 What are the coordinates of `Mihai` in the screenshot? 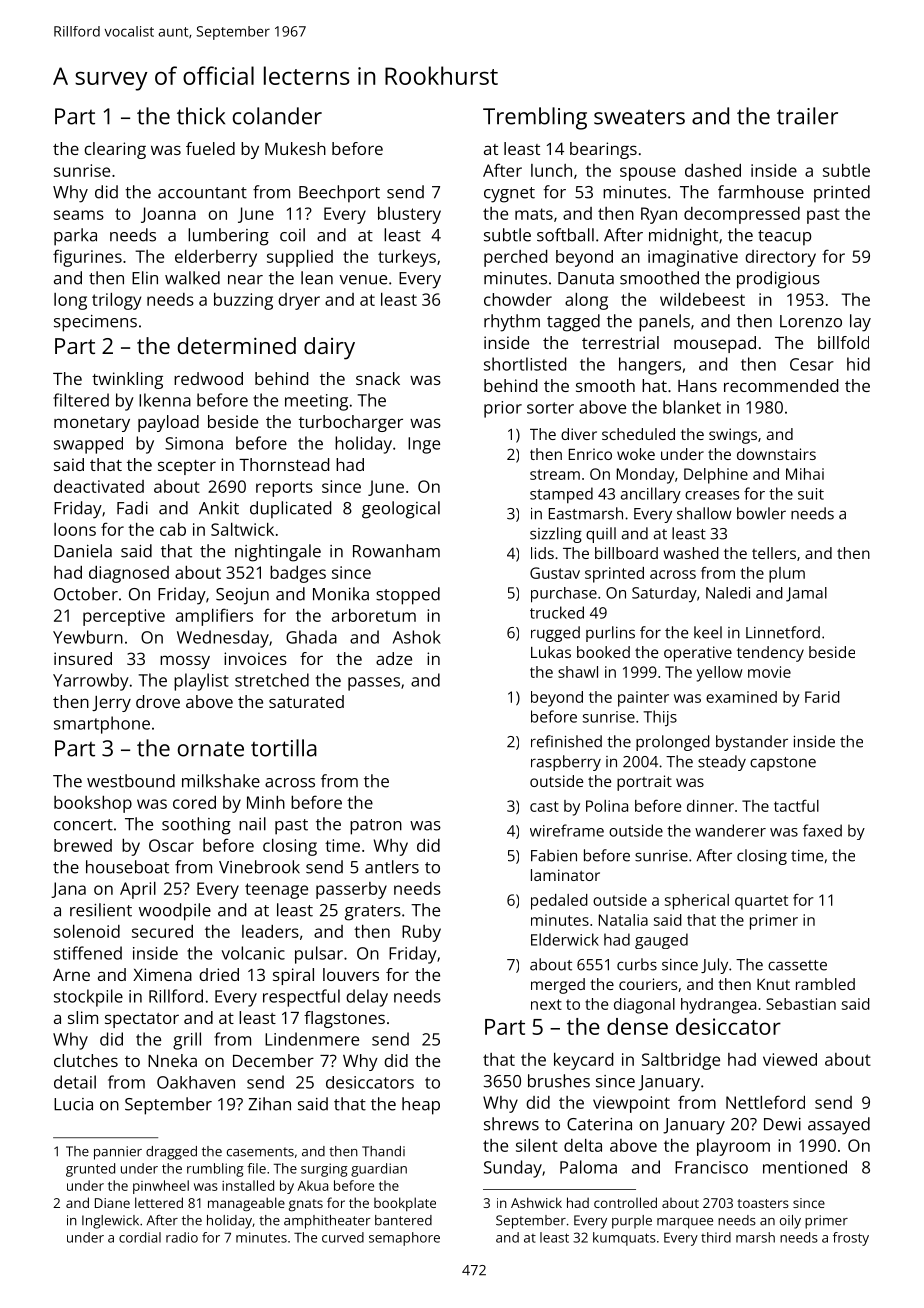 It's located at (805, 474).
